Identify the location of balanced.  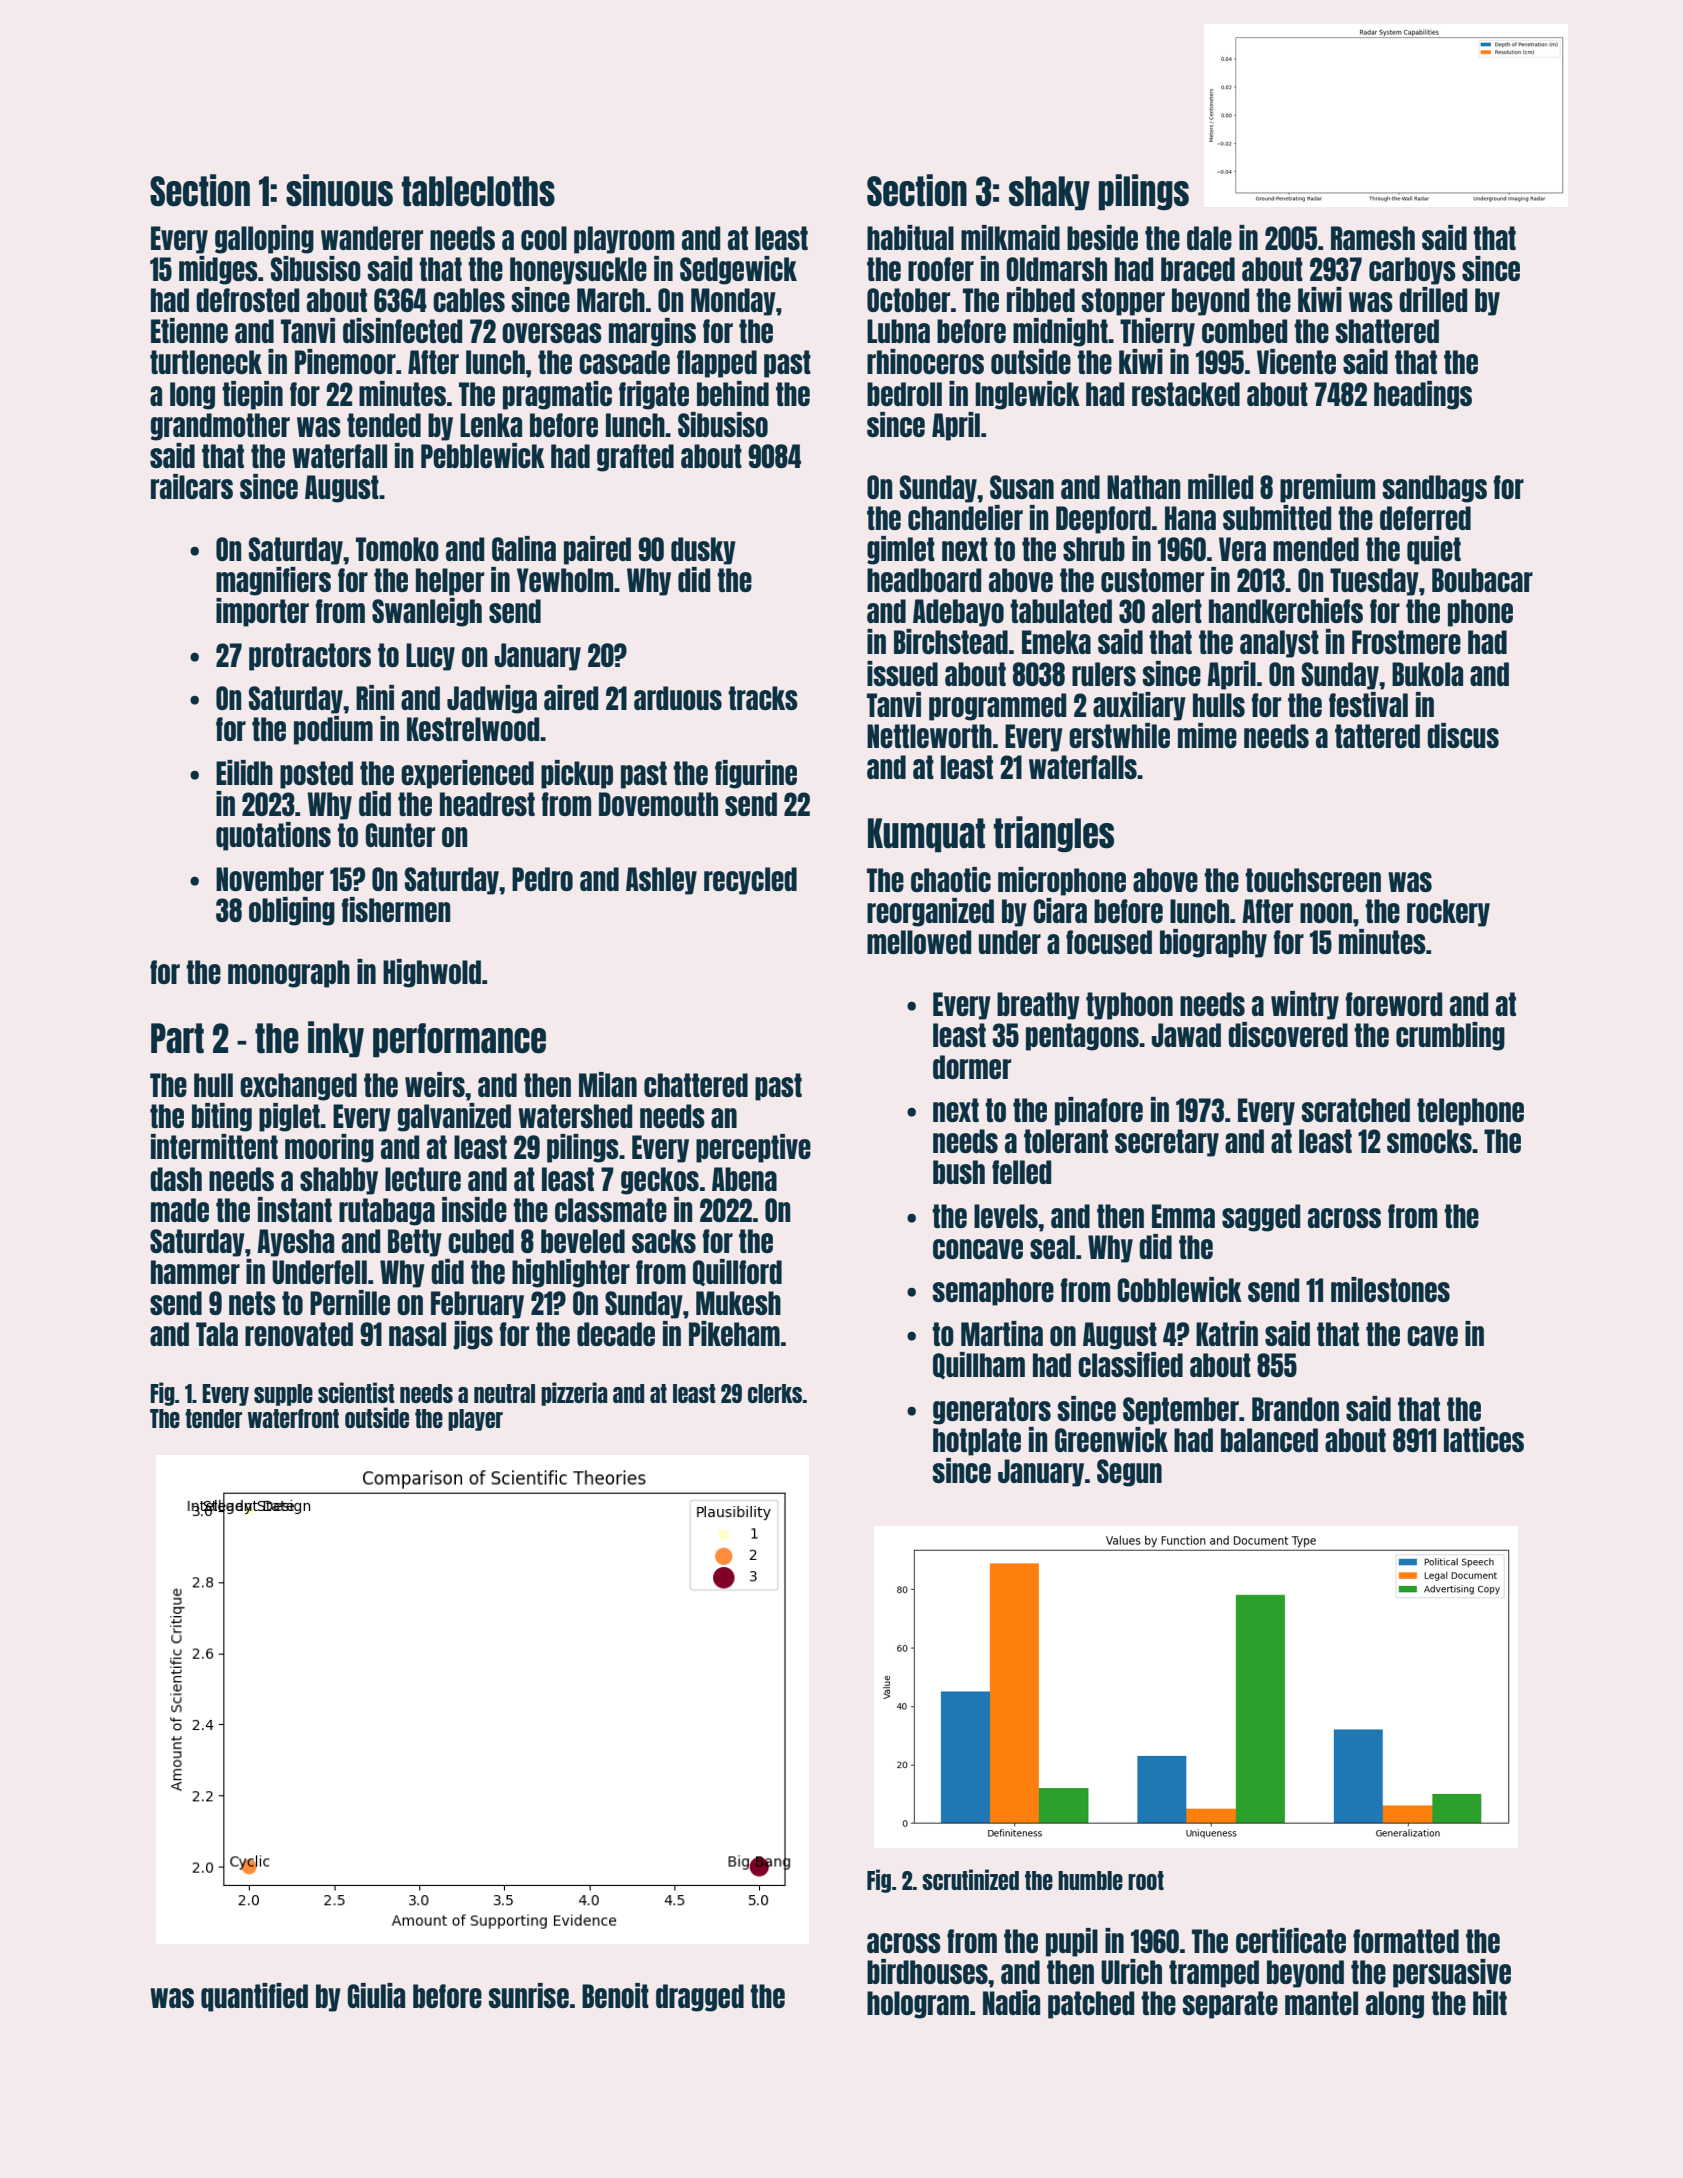
(1269, 1440).
